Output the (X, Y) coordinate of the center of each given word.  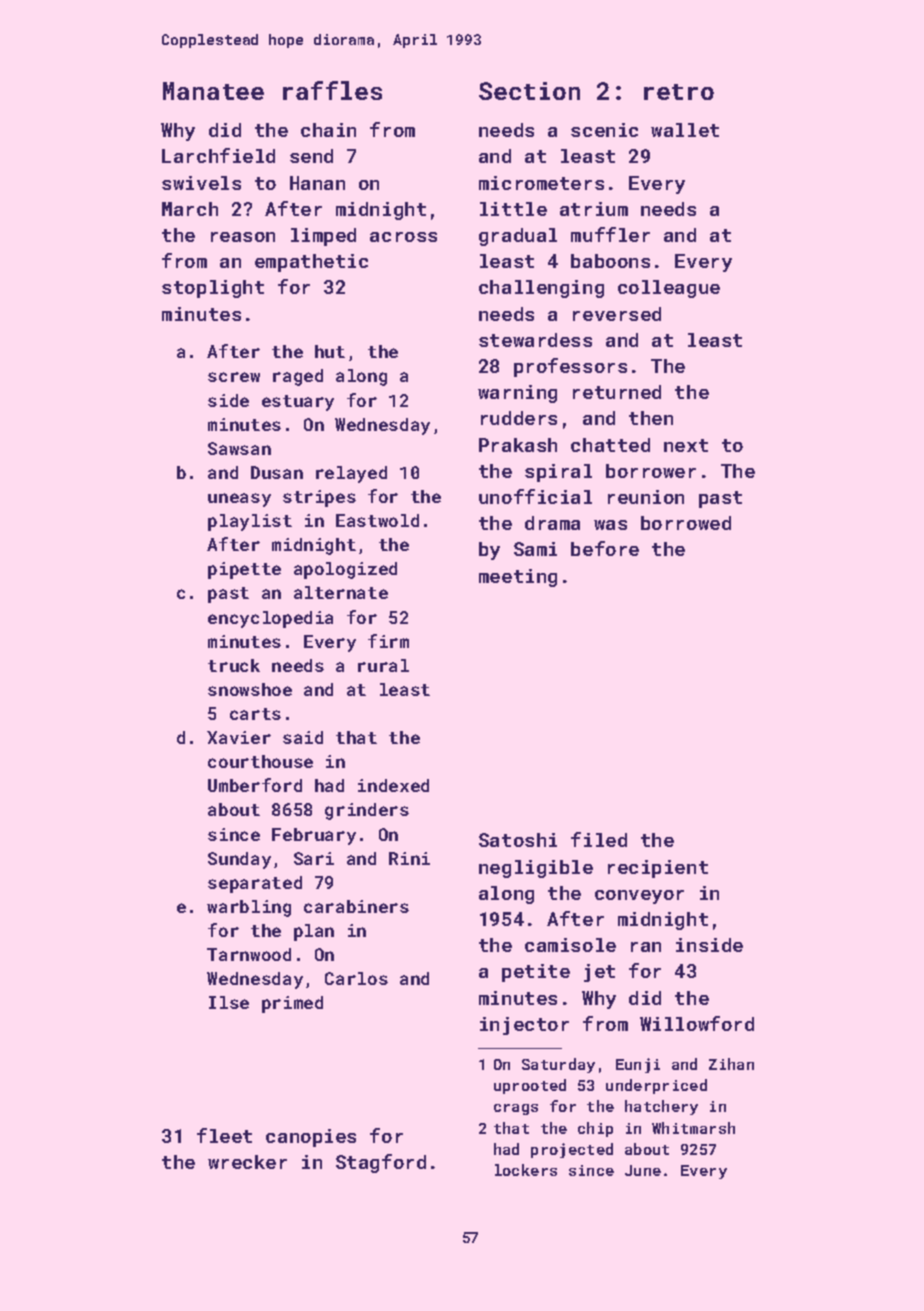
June (643, 1170)
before (605, 548)
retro (679, 92)
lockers (526, 1170)
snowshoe (250, 689)
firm (388, 641)
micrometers (541, 183)
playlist (250, 522)
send (311, 156)
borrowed (686, 523)
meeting (518, 578)
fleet (224, 1135)
